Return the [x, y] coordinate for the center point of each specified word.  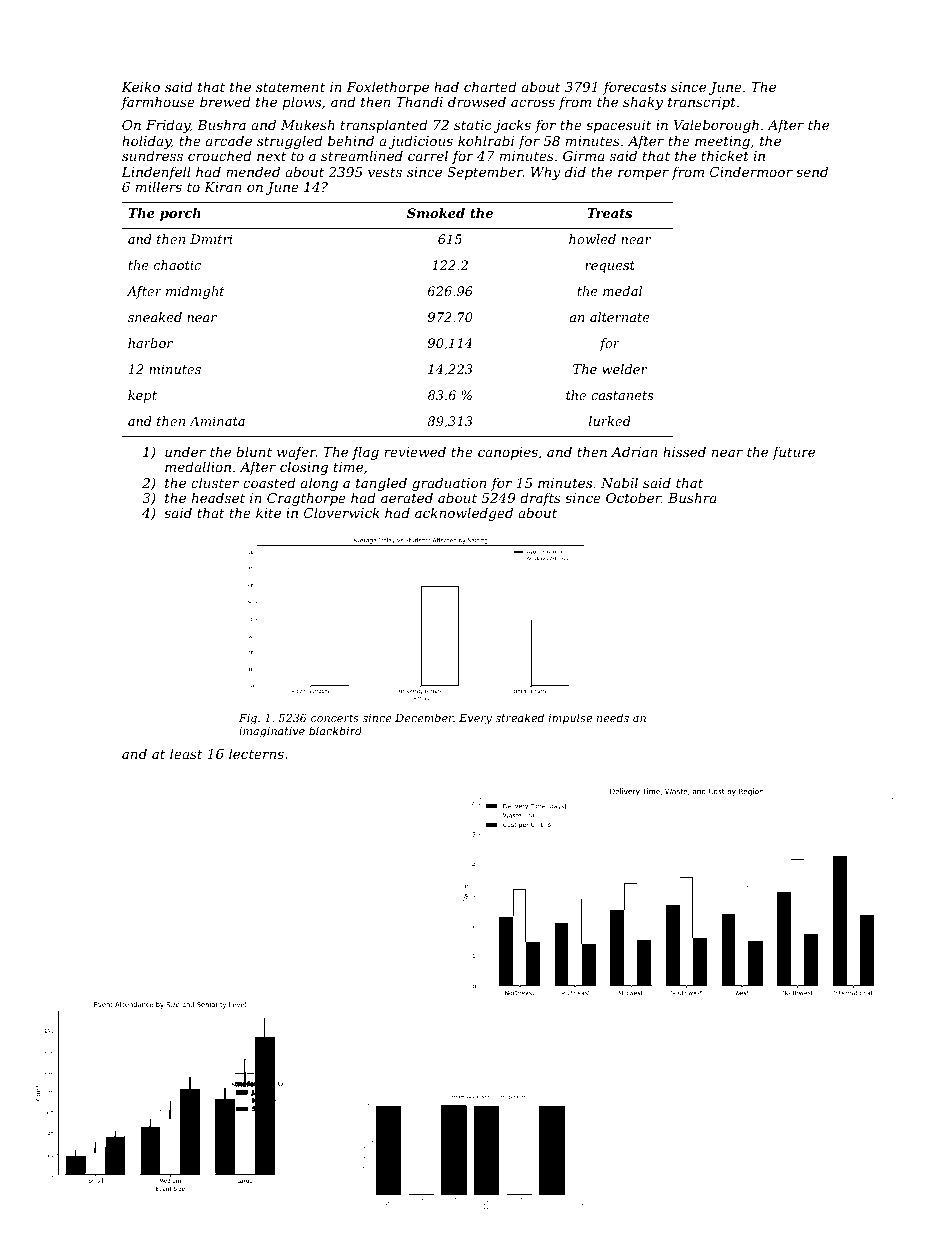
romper [643, 175]
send [812, 171]
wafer [296, 453]
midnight [195, 292]
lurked [610, 421]
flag [365, 453]
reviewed [415, 451]
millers [159, 186]
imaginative [272, 732]
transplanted [384, 126]
